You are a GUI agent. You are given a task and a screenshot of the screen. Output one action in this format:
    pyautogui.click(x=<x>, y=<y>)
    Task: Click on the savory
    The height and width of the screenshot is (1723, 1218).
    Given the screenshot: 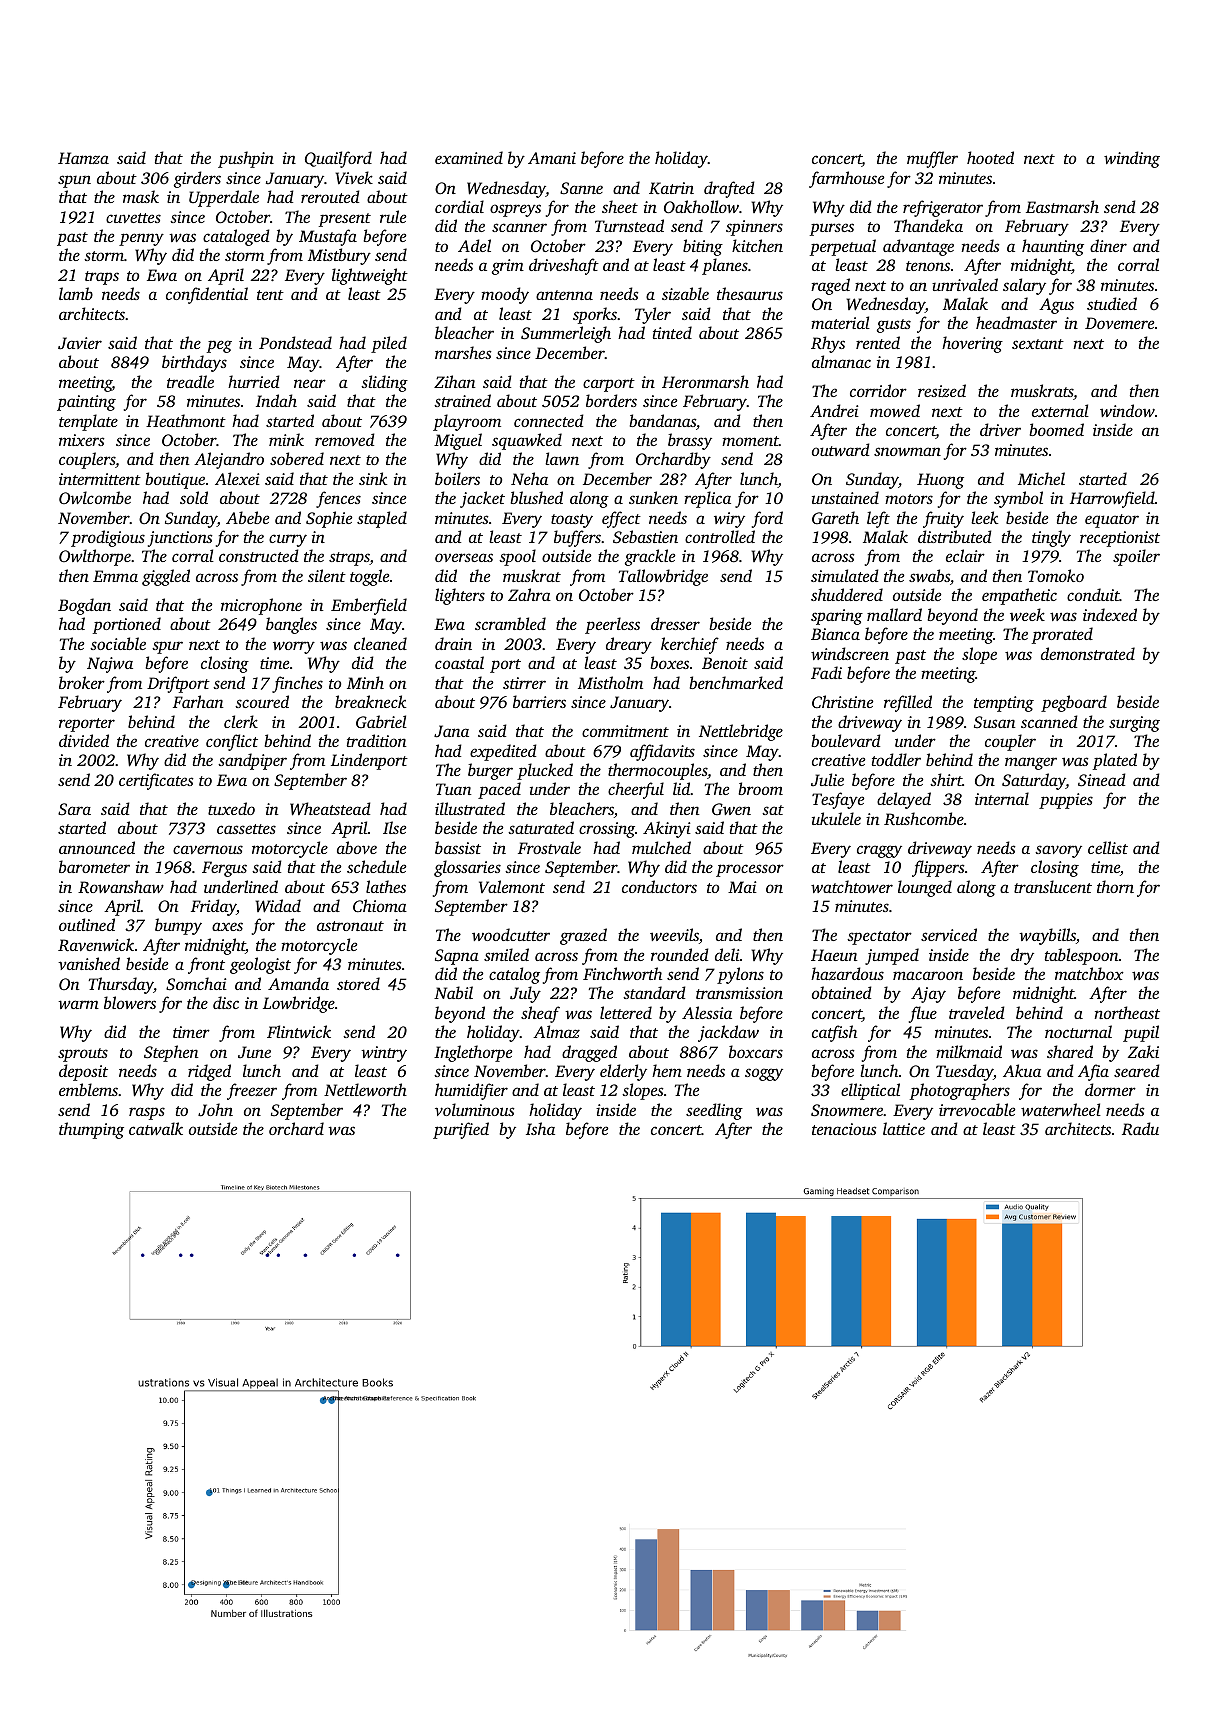 What is the action you would take?
    pyautogui.click(x=1058, y=851)
